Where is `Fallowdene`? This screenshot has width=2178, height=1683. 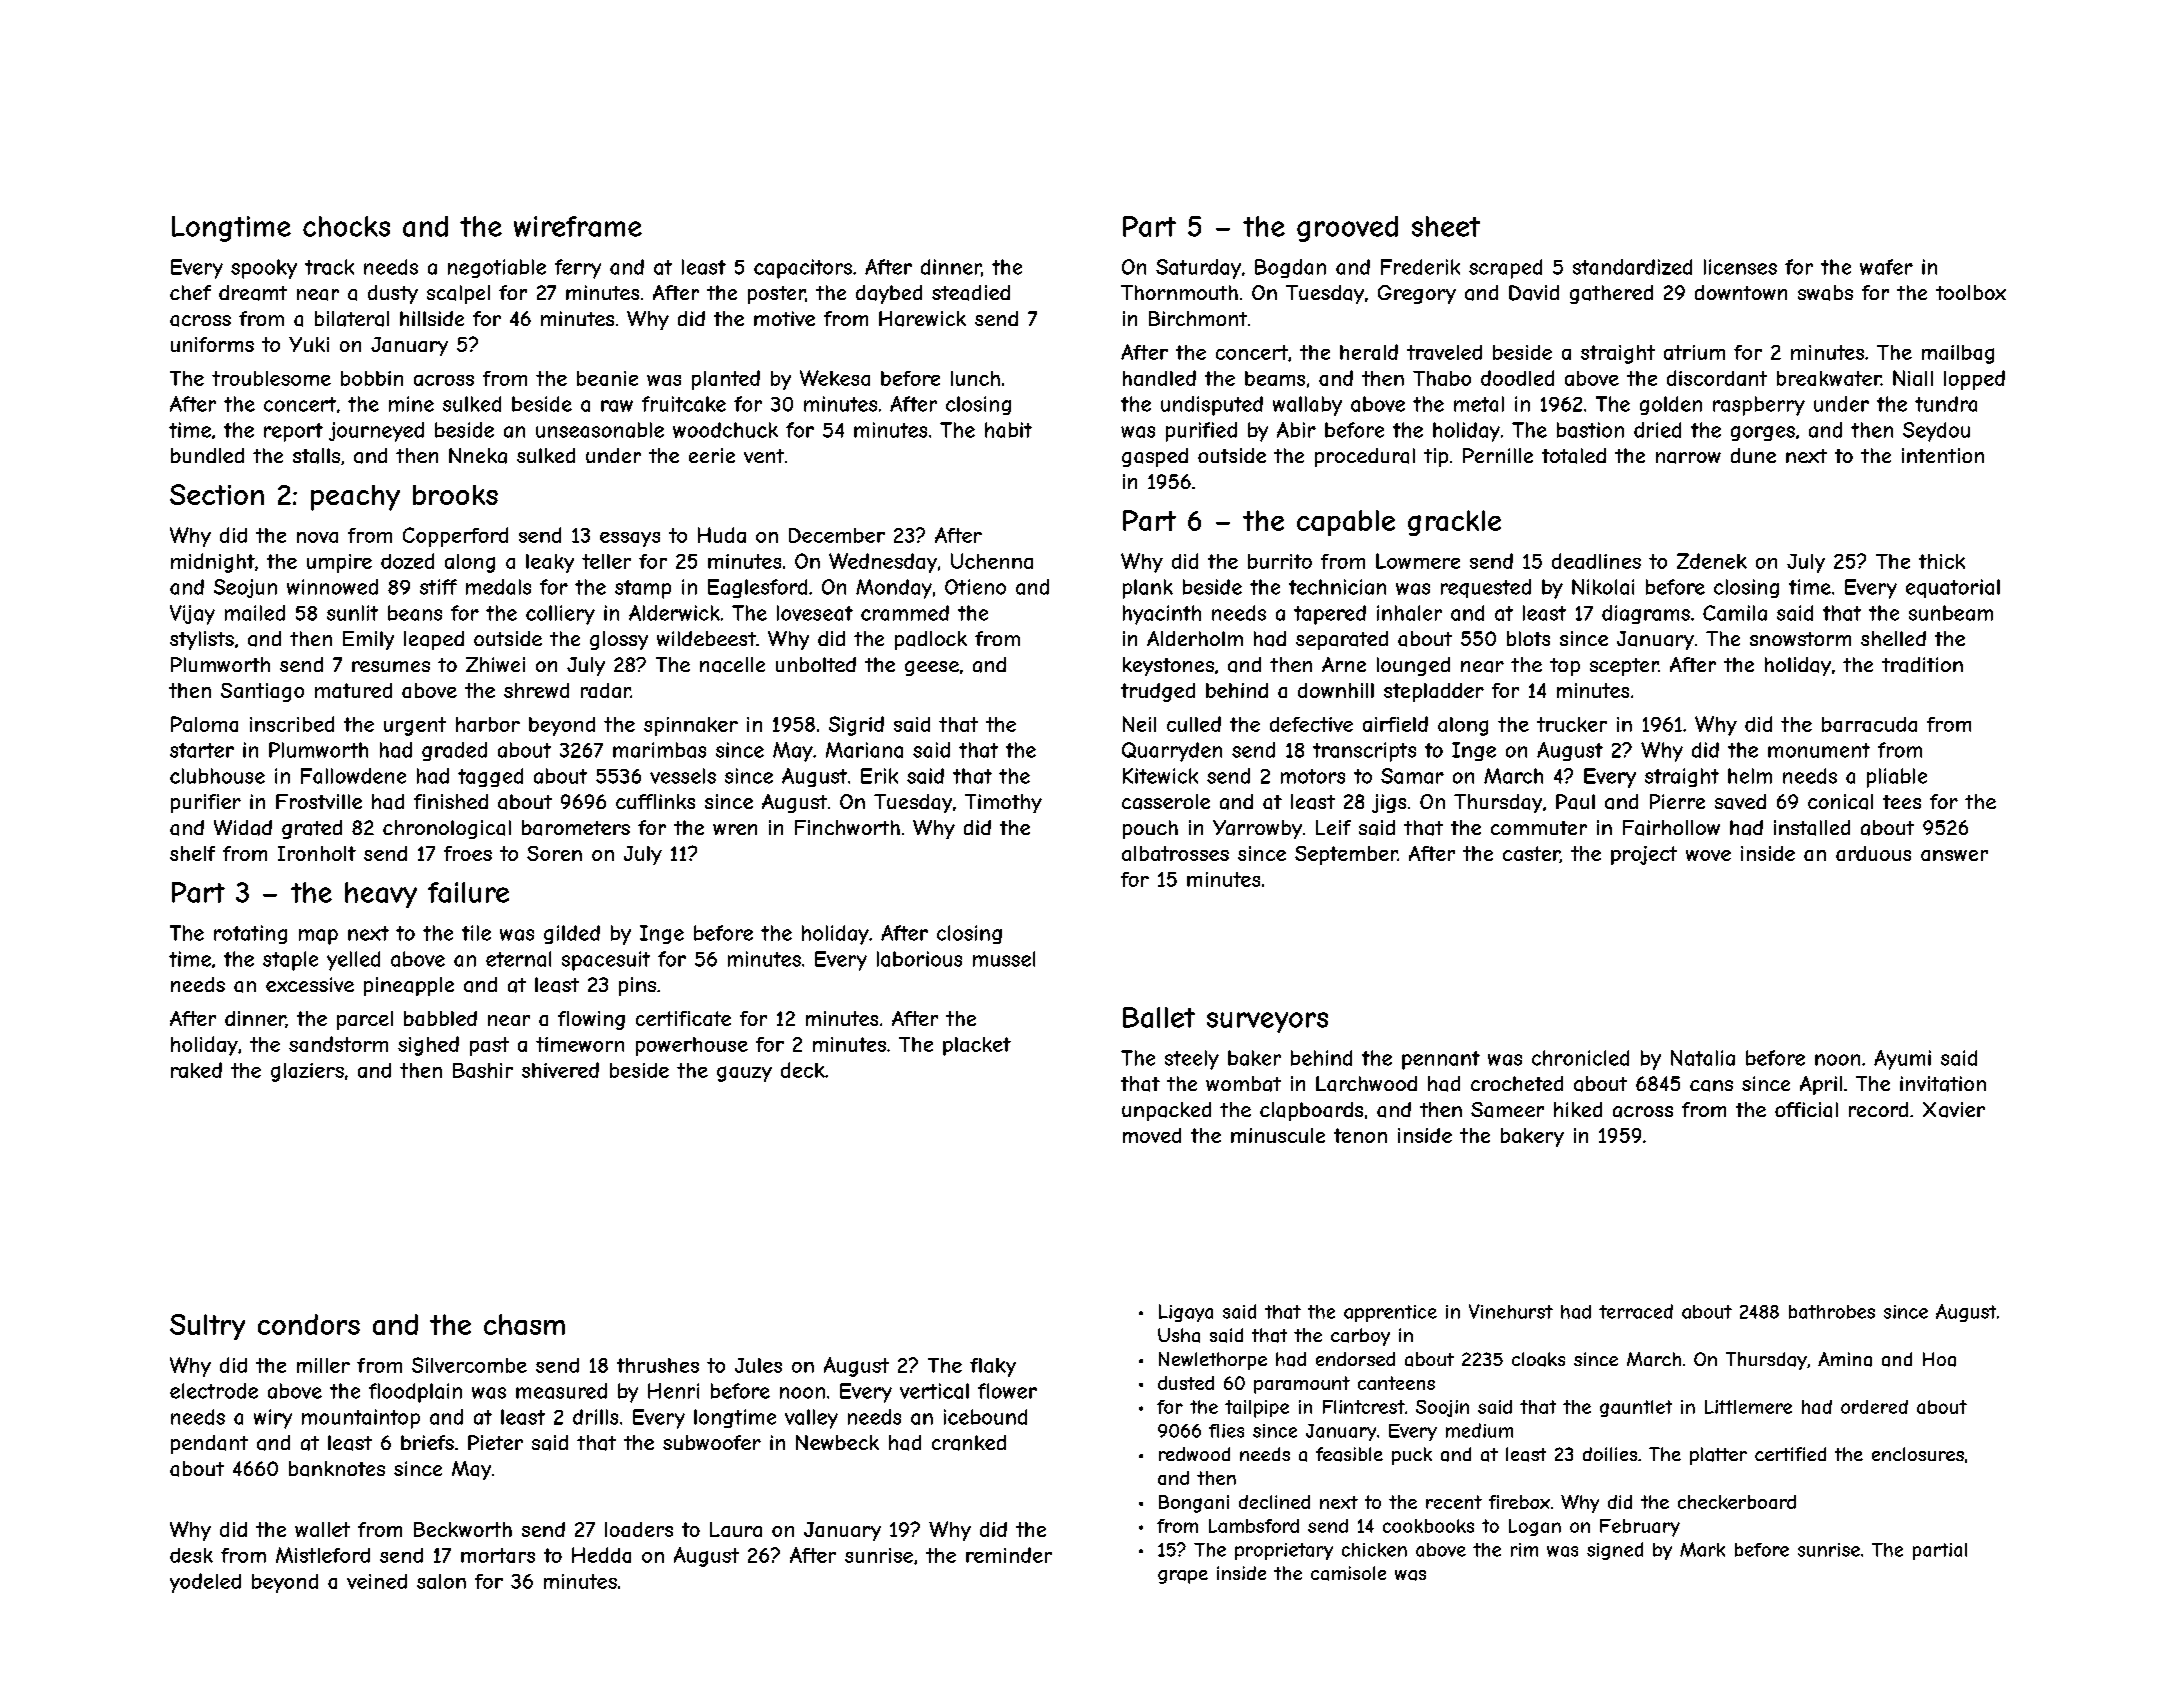 Fallowdene is located at coordinates (353, 776).
